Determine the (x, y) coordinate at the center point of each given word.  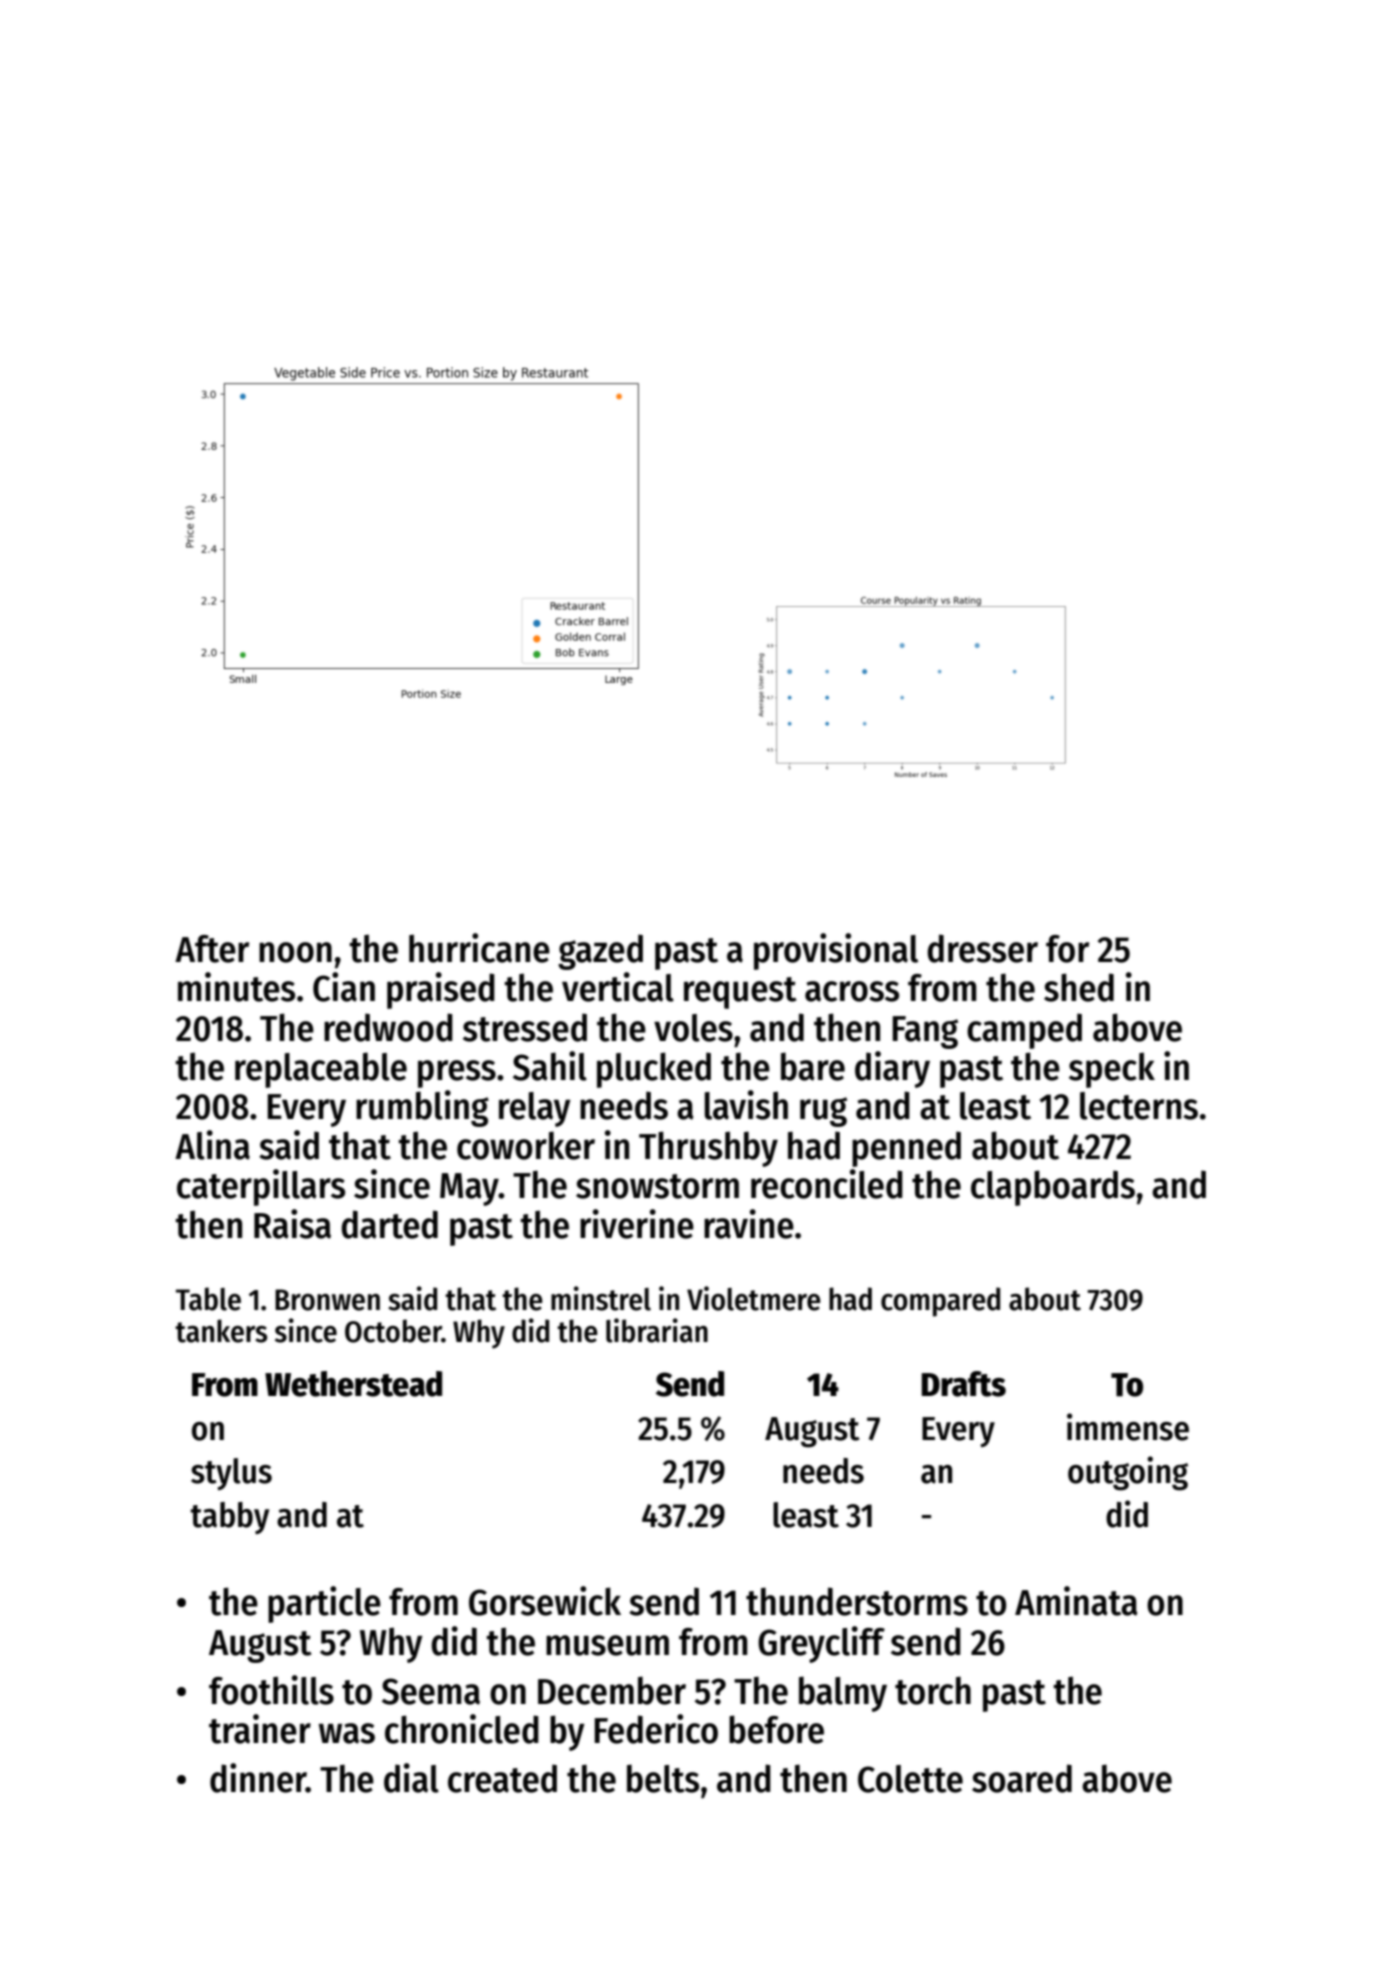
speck (1112, 1070)
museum (607, 1645)
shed (1079, 987)
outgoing (1128, 1473)
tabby (229, 1518)
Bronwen (327, 1300)
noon (295, 952)
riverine (637, 1224)
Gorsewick (545, 1601)
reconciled (827, 1184)
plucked (654, 1070)
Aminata (1076, 1601)
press (457, 1074)
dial (411, 1778)
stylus (231, 1474)
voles (693, 1028)
